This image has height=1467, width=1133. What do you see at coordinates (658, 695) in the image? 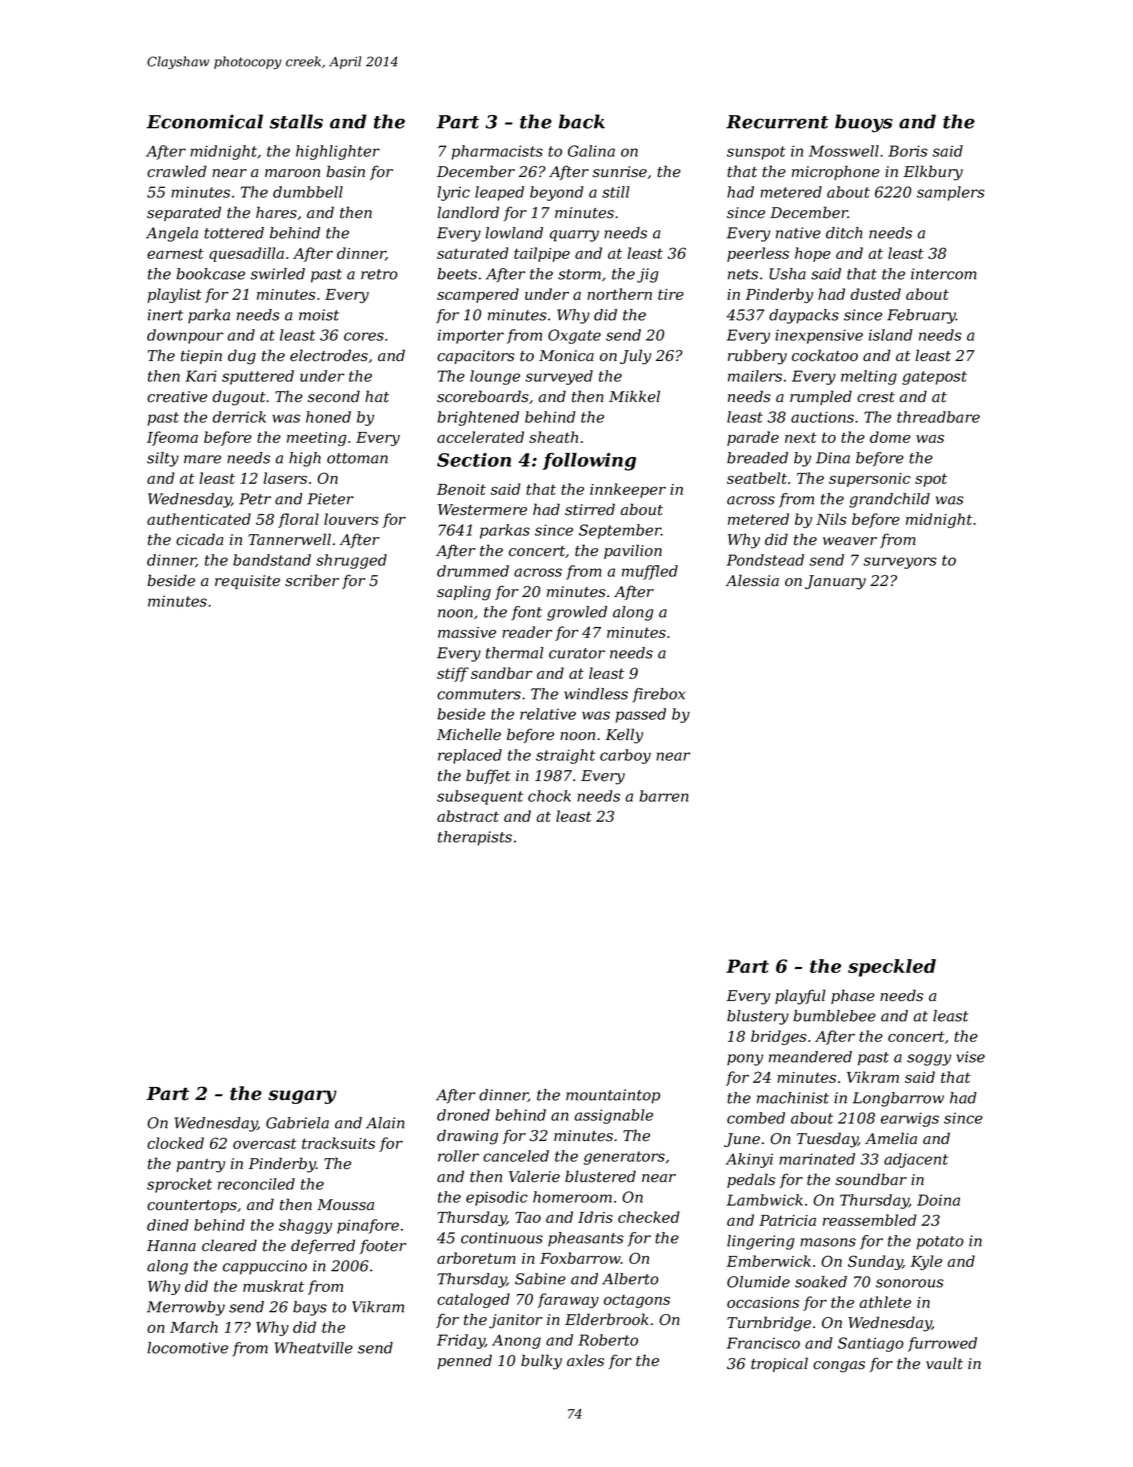
I see `firebox` at bounding box center [658, 695].
